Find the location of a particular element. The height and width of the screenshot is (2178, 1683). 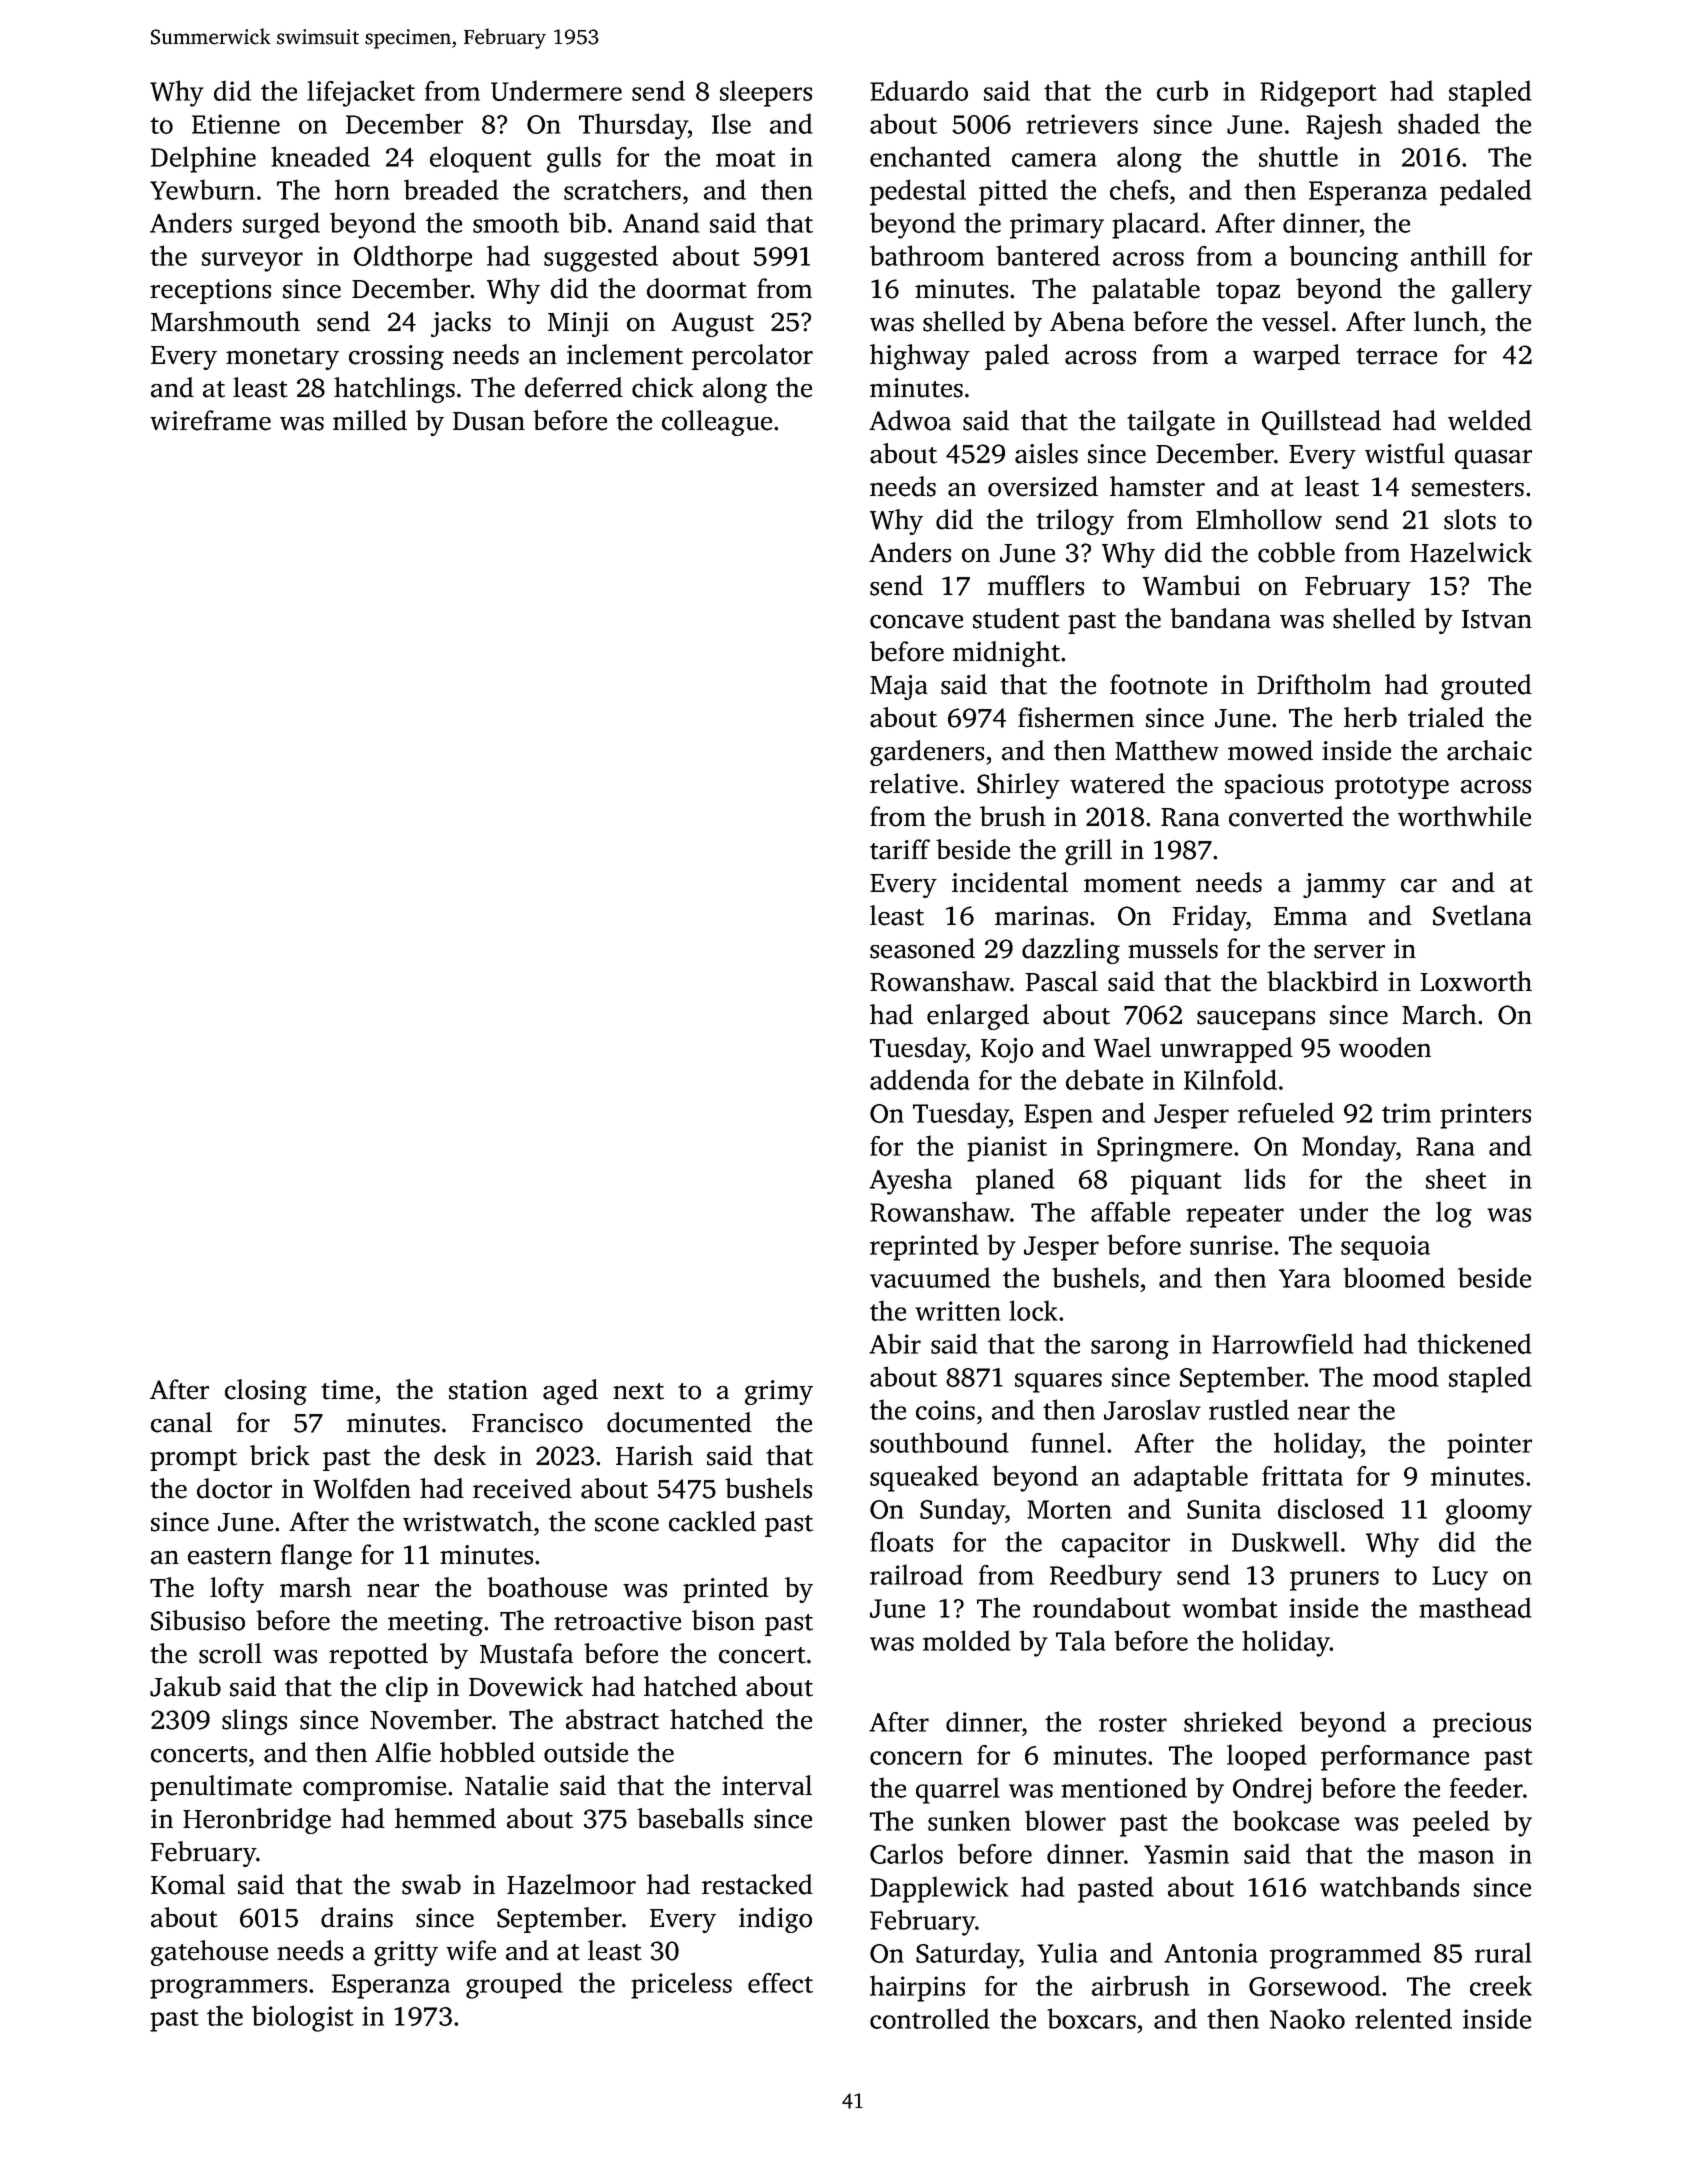

Etienne is located at coordinates (236, 124).
